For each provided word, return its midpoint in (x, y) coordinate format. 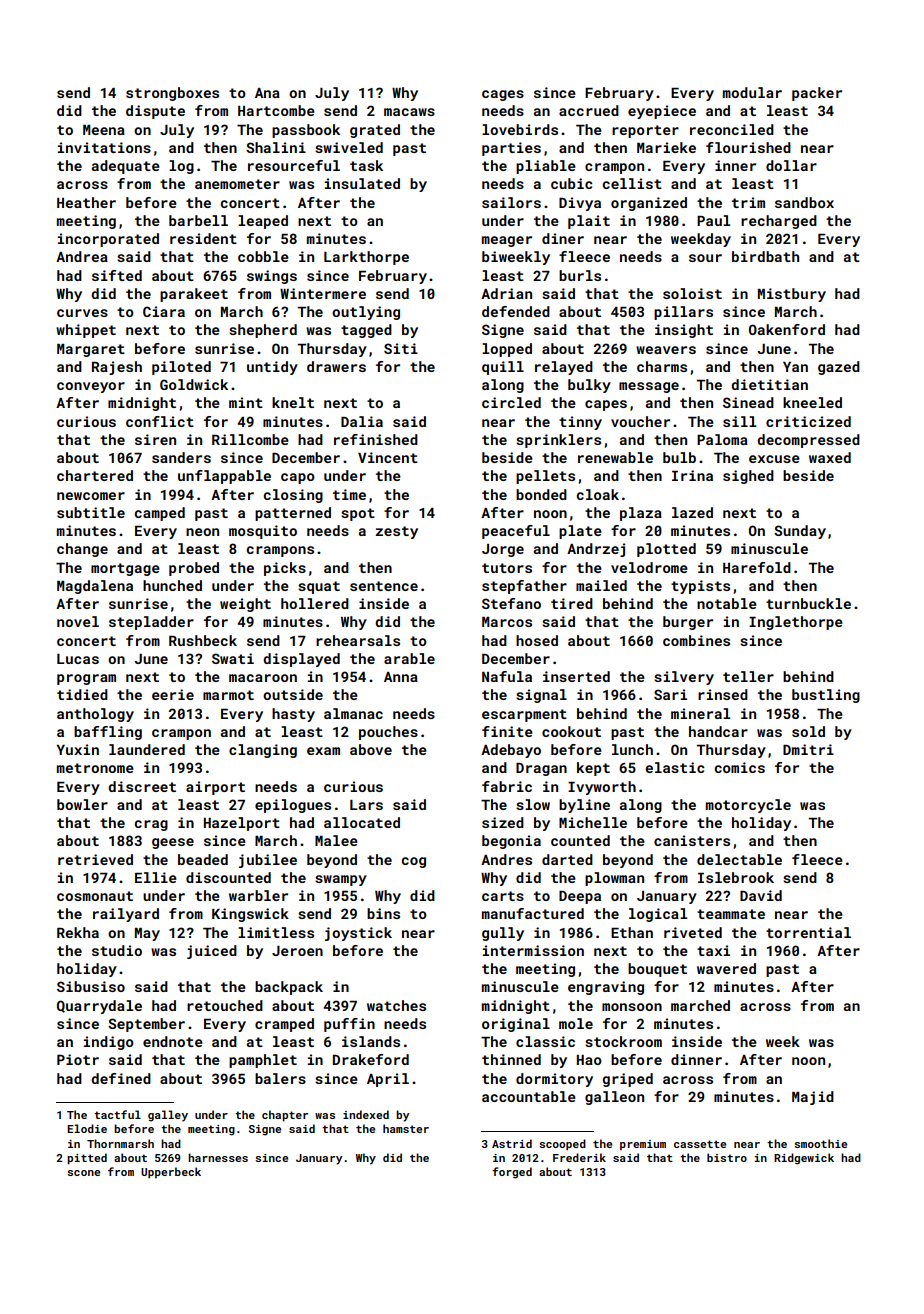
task (366, 165)
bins (383, 913)
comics (739, 767)
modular (752, 92)
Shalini (276, 147)
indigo (108, 1043)
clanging (263, 751)
